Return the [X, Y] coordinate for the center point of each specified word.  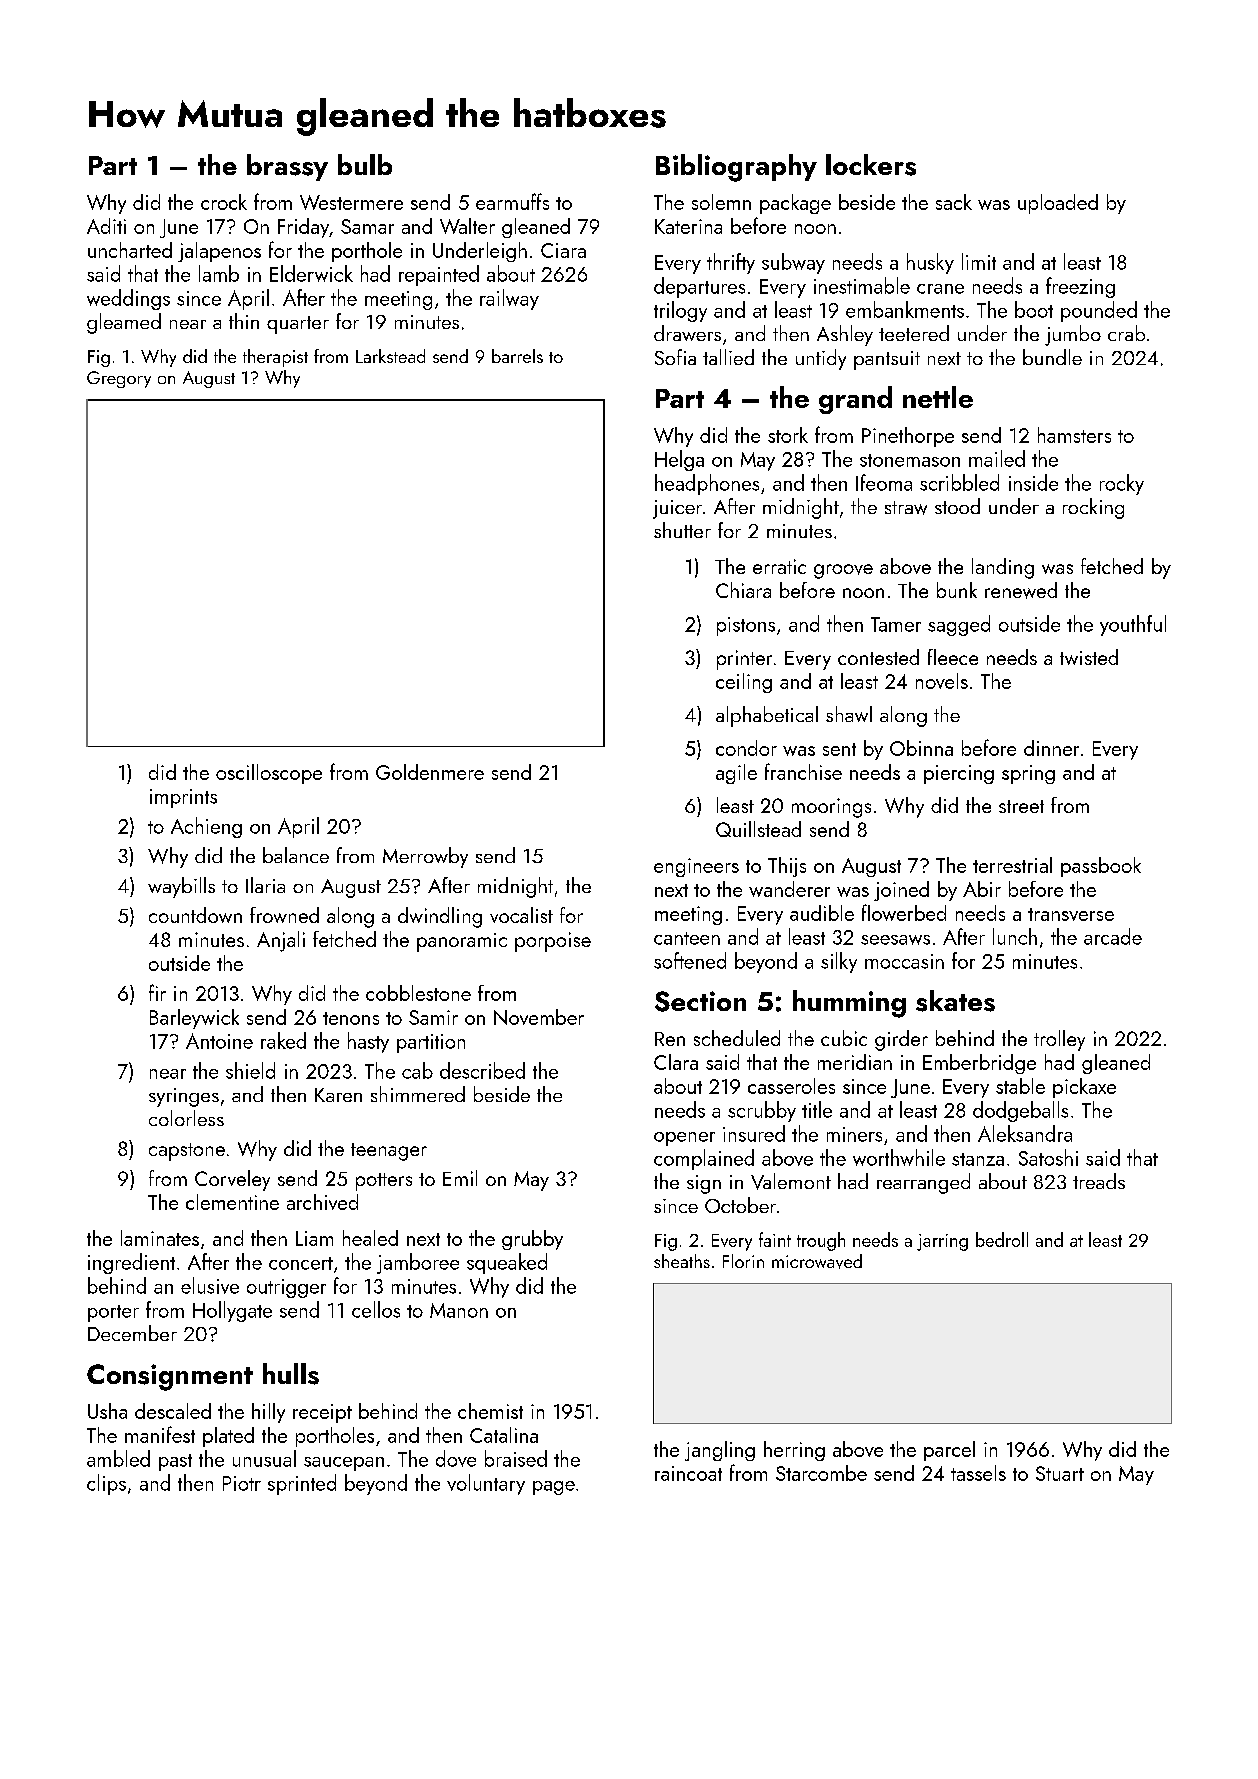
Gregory [119, 379]
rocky [1122, 484]
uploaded [1058, 204]
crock [224, 202]
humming [849, 1004]
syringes [184, 1097]
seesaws [895, 940]
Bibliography [736, 168]
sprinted [302, 1484]
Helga [679, 460]
